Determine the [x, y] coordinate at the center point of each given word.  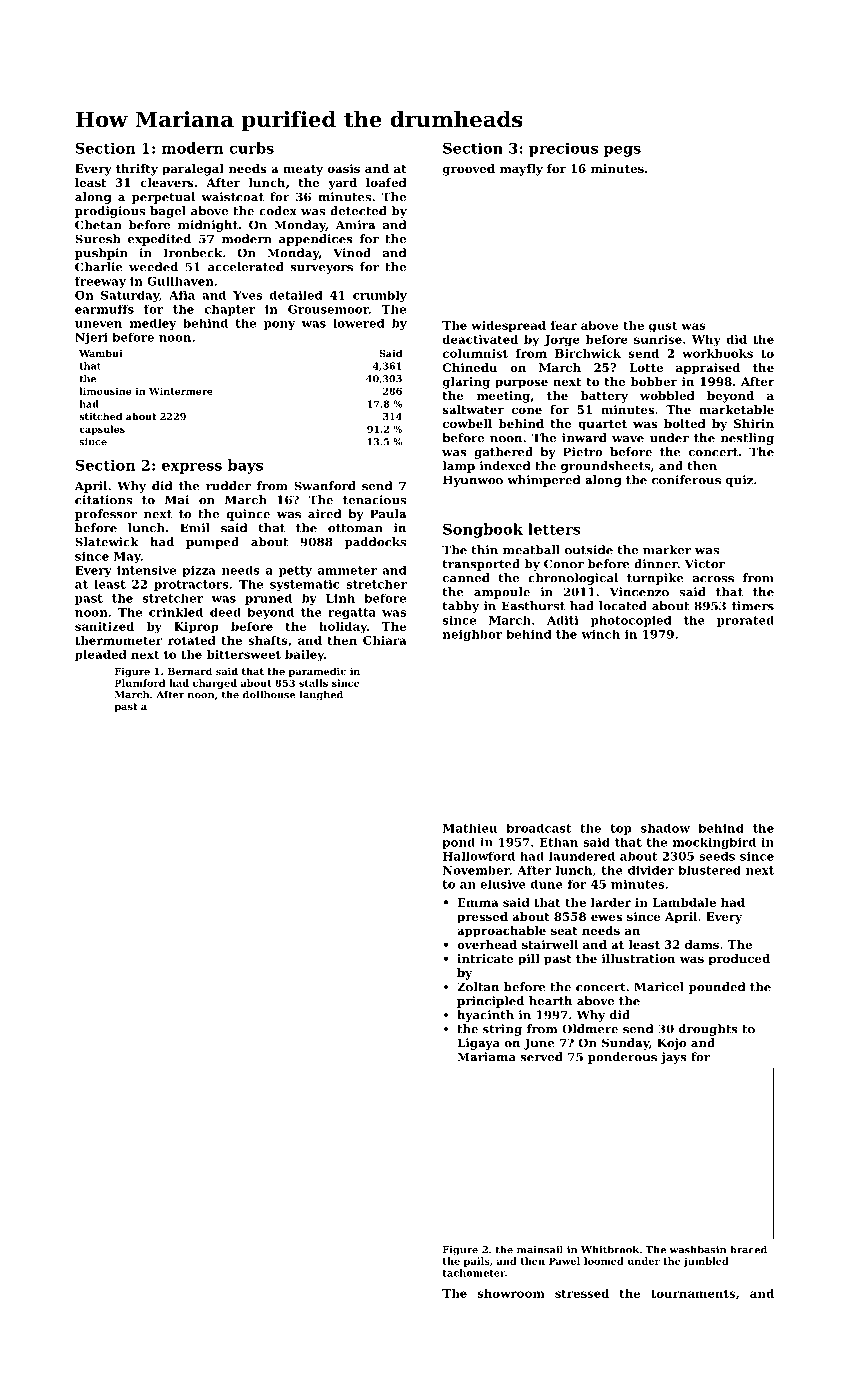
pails [477, 1262]
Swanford [325, 486]
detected [358, 211]
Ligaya [479, 1044]
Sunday [625, 1044]
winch [600, 634]
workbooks [717, 353]
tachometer [473, 1273]
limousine [105, 391]
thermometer [118, 640]
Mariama [487, 1057]
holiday [343, 628]
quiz [739, 481]
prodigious [110, 212]
